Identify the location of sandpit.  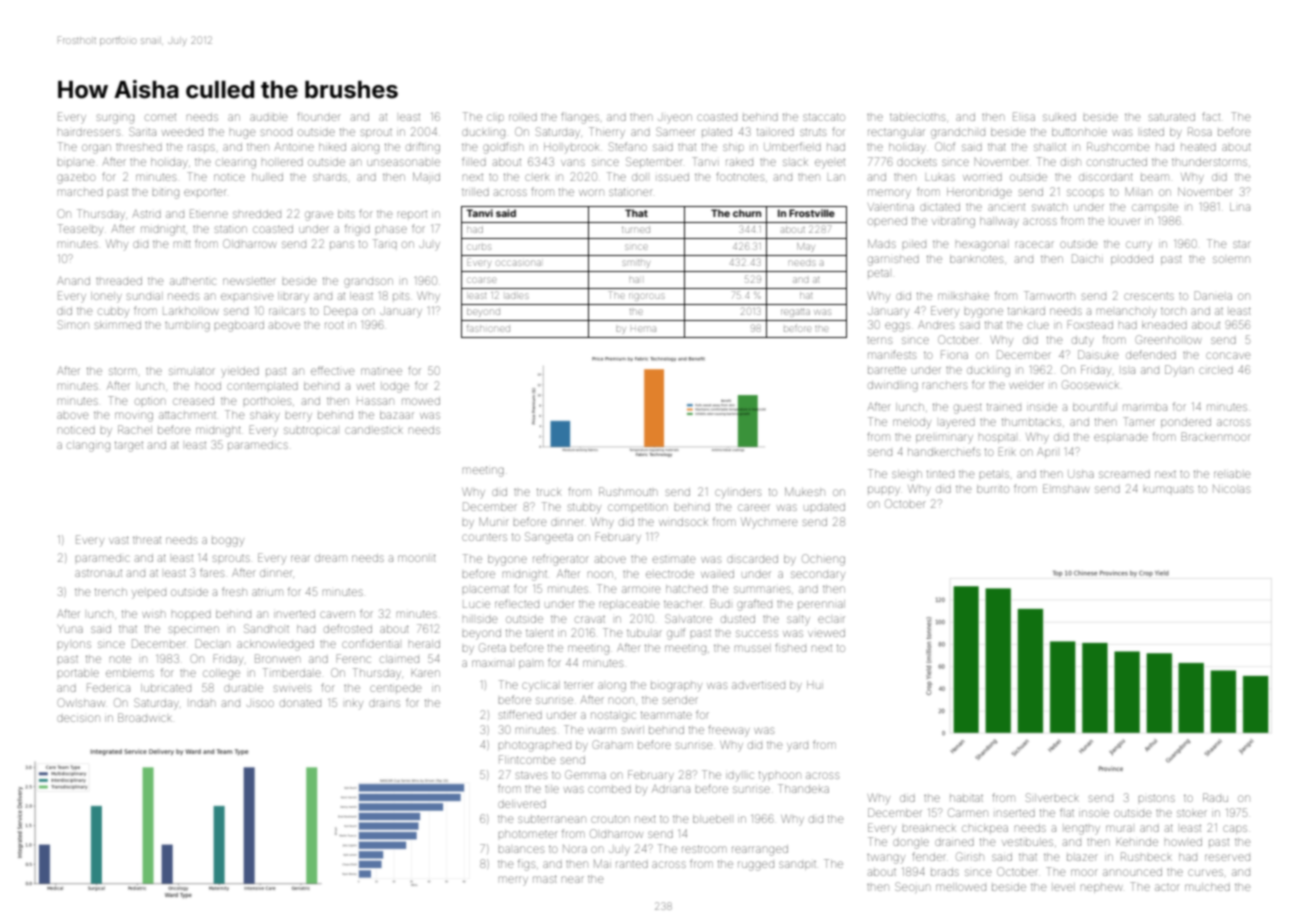
(797, 865).
